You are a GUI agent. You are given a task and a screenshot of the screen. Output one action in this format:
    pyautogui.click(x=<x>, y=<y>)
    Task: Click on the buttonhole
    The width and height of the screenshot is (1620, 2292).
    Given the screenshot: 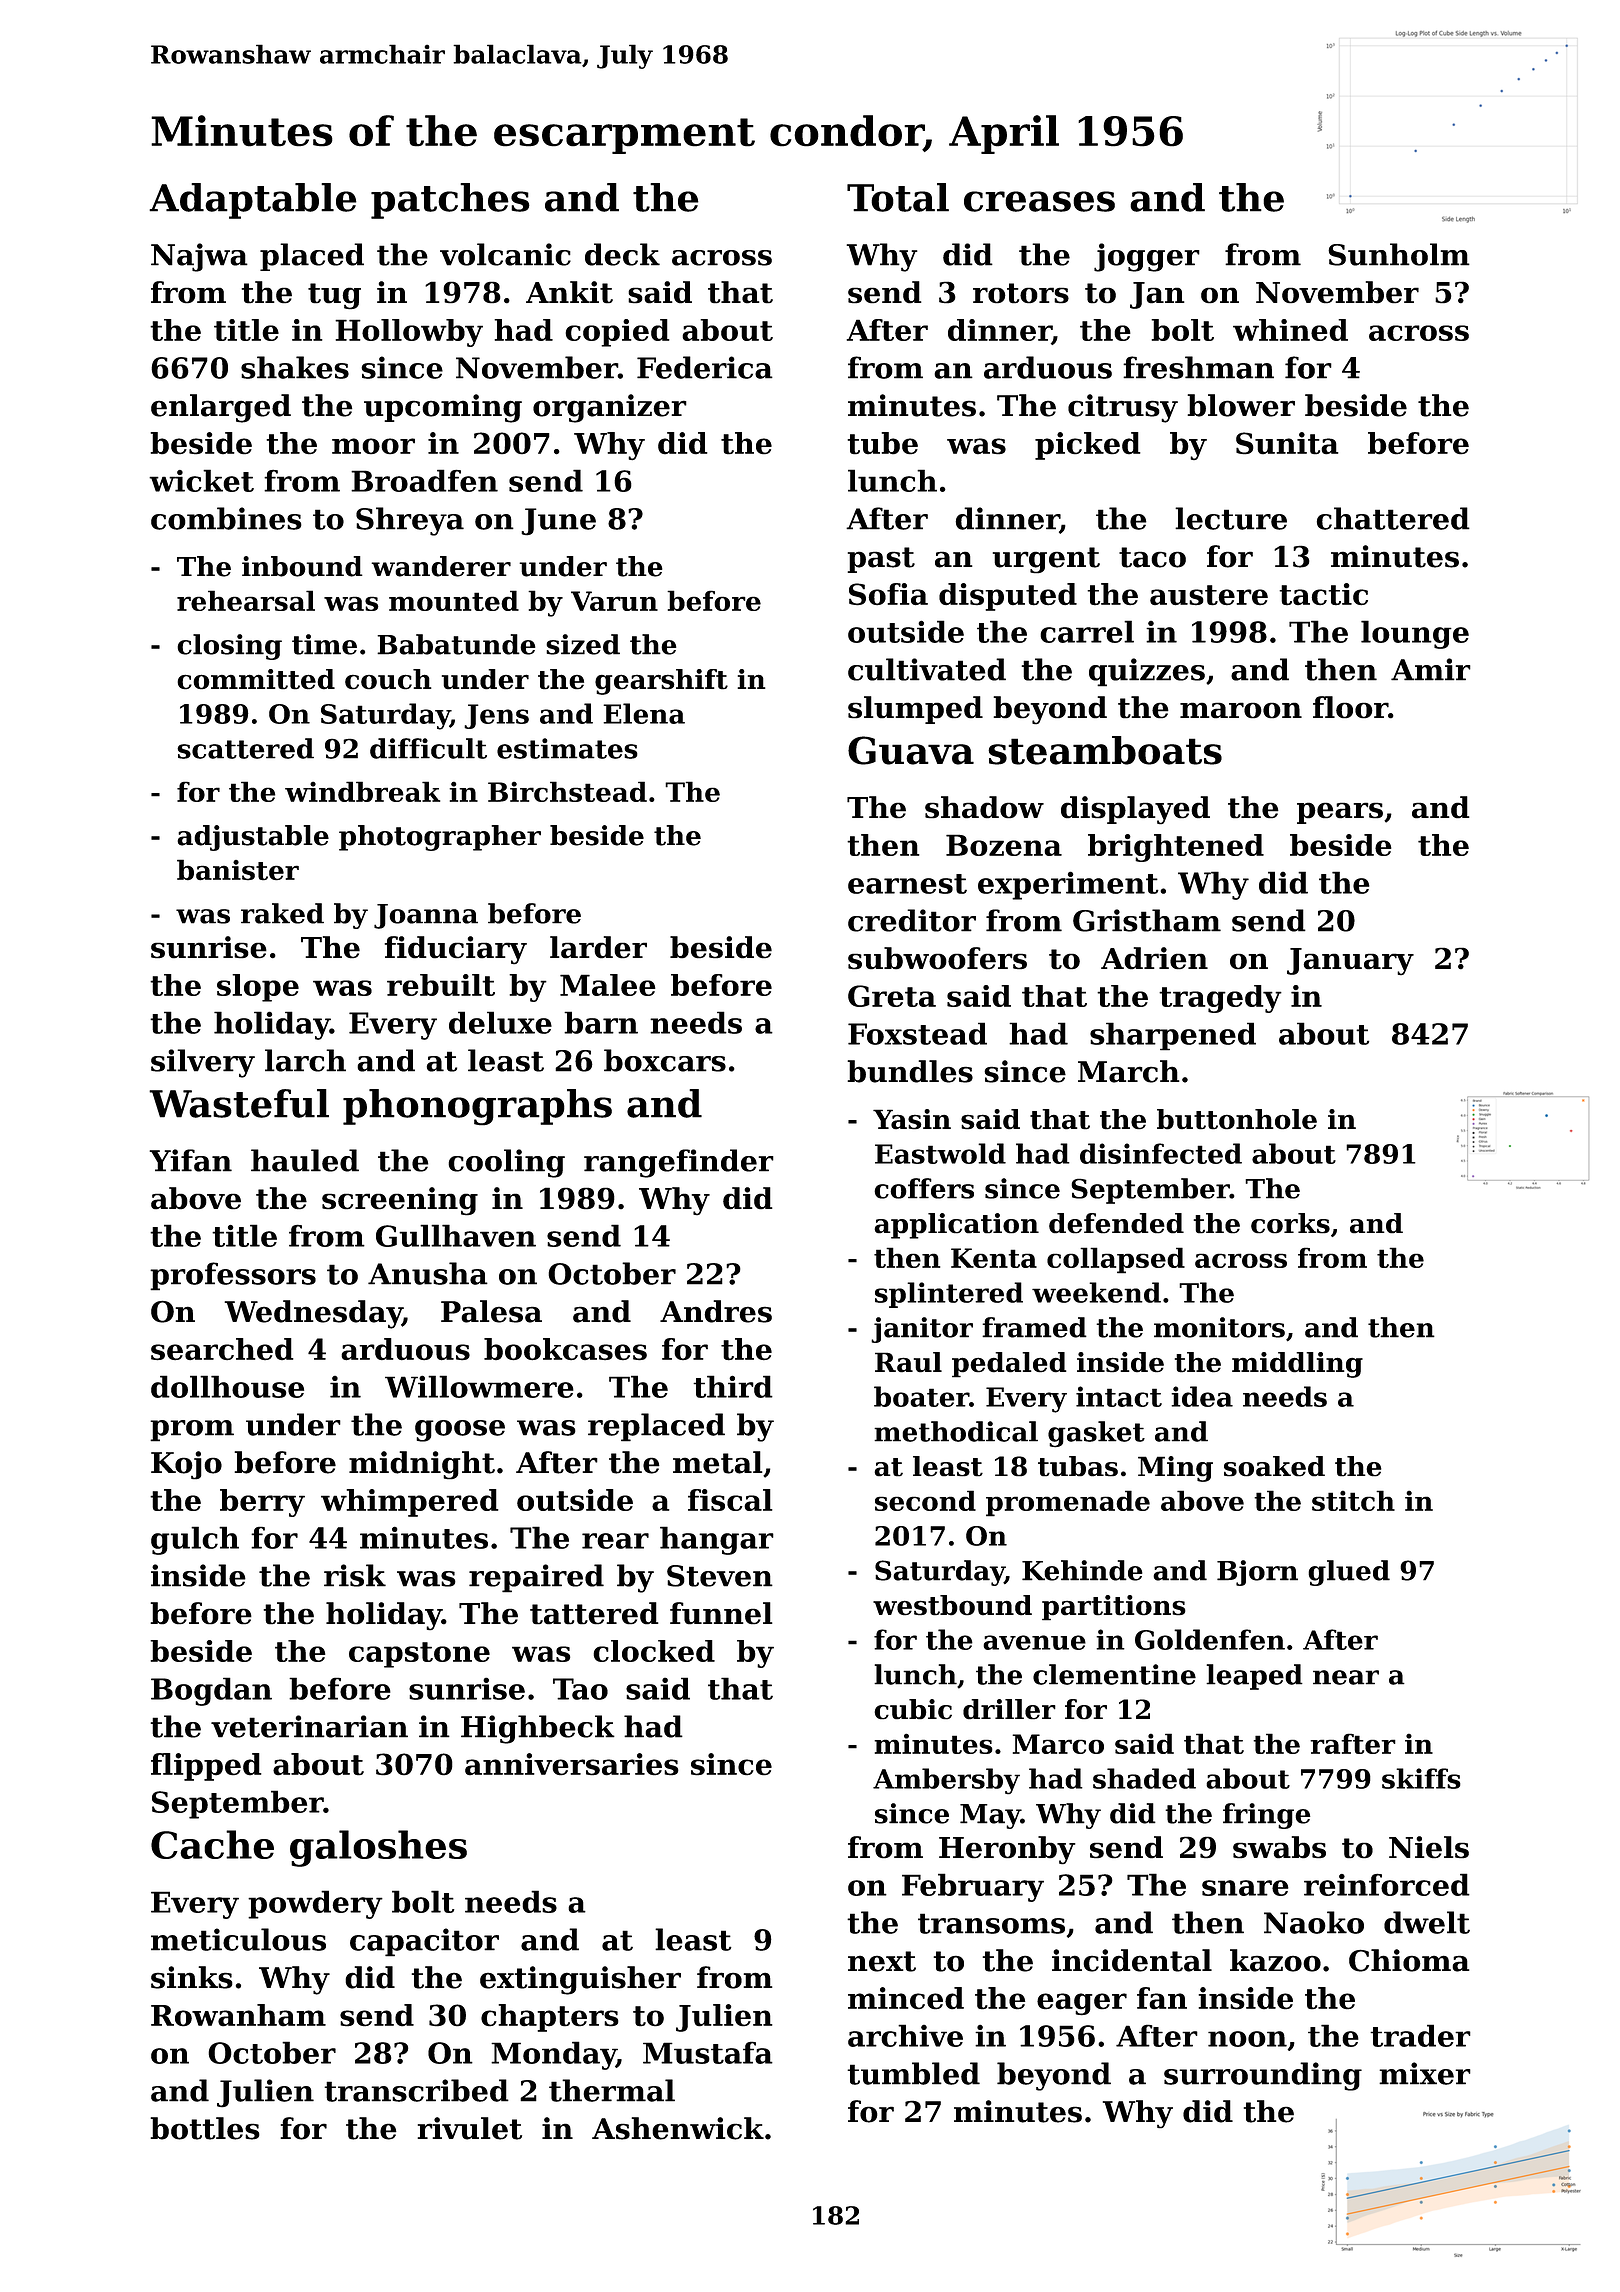 What is the action you would take?
    pyautogui.click(x=1237, y=1119)
